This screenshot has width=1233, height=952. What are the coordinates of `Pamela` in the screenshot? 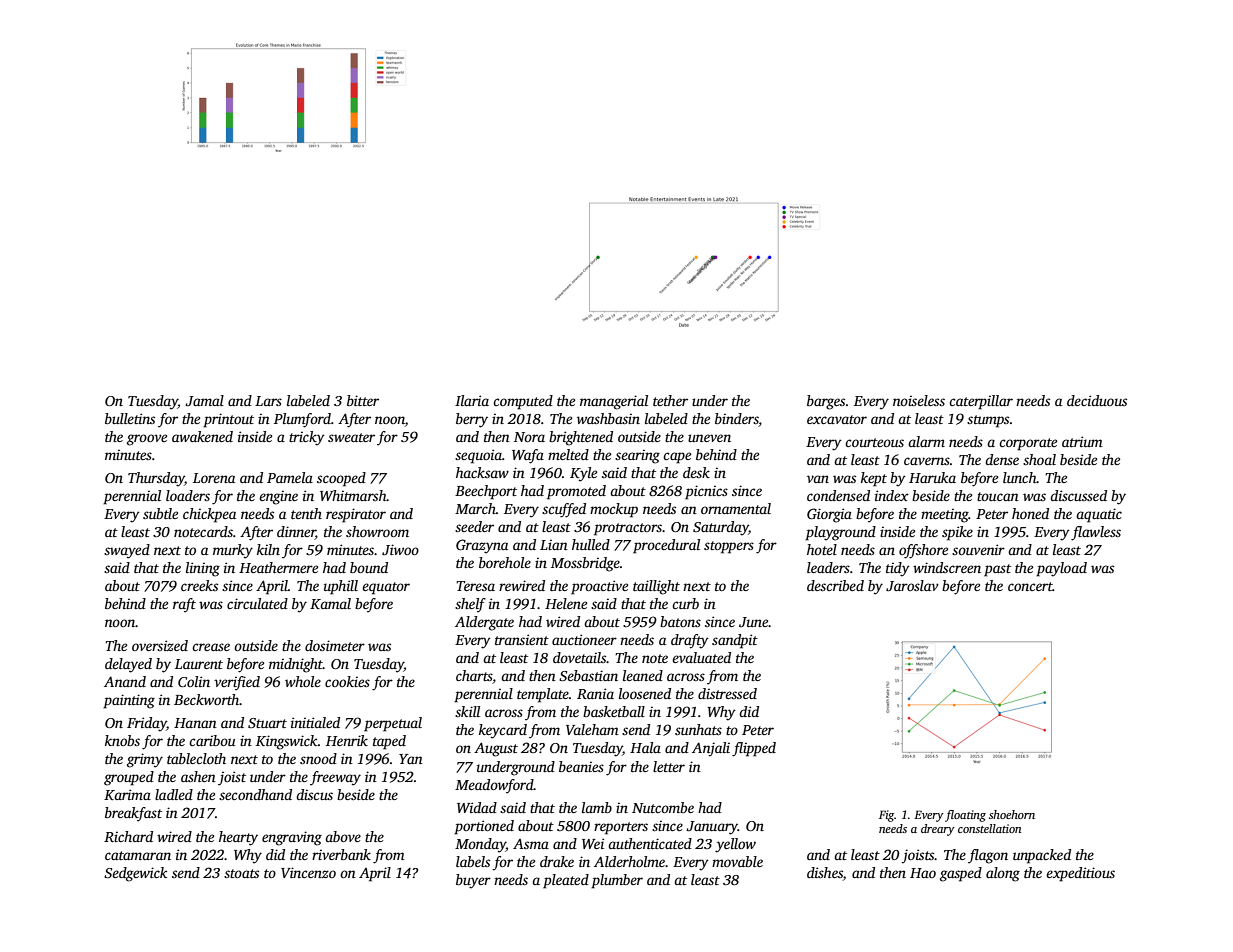 It's located at (290, 477).
